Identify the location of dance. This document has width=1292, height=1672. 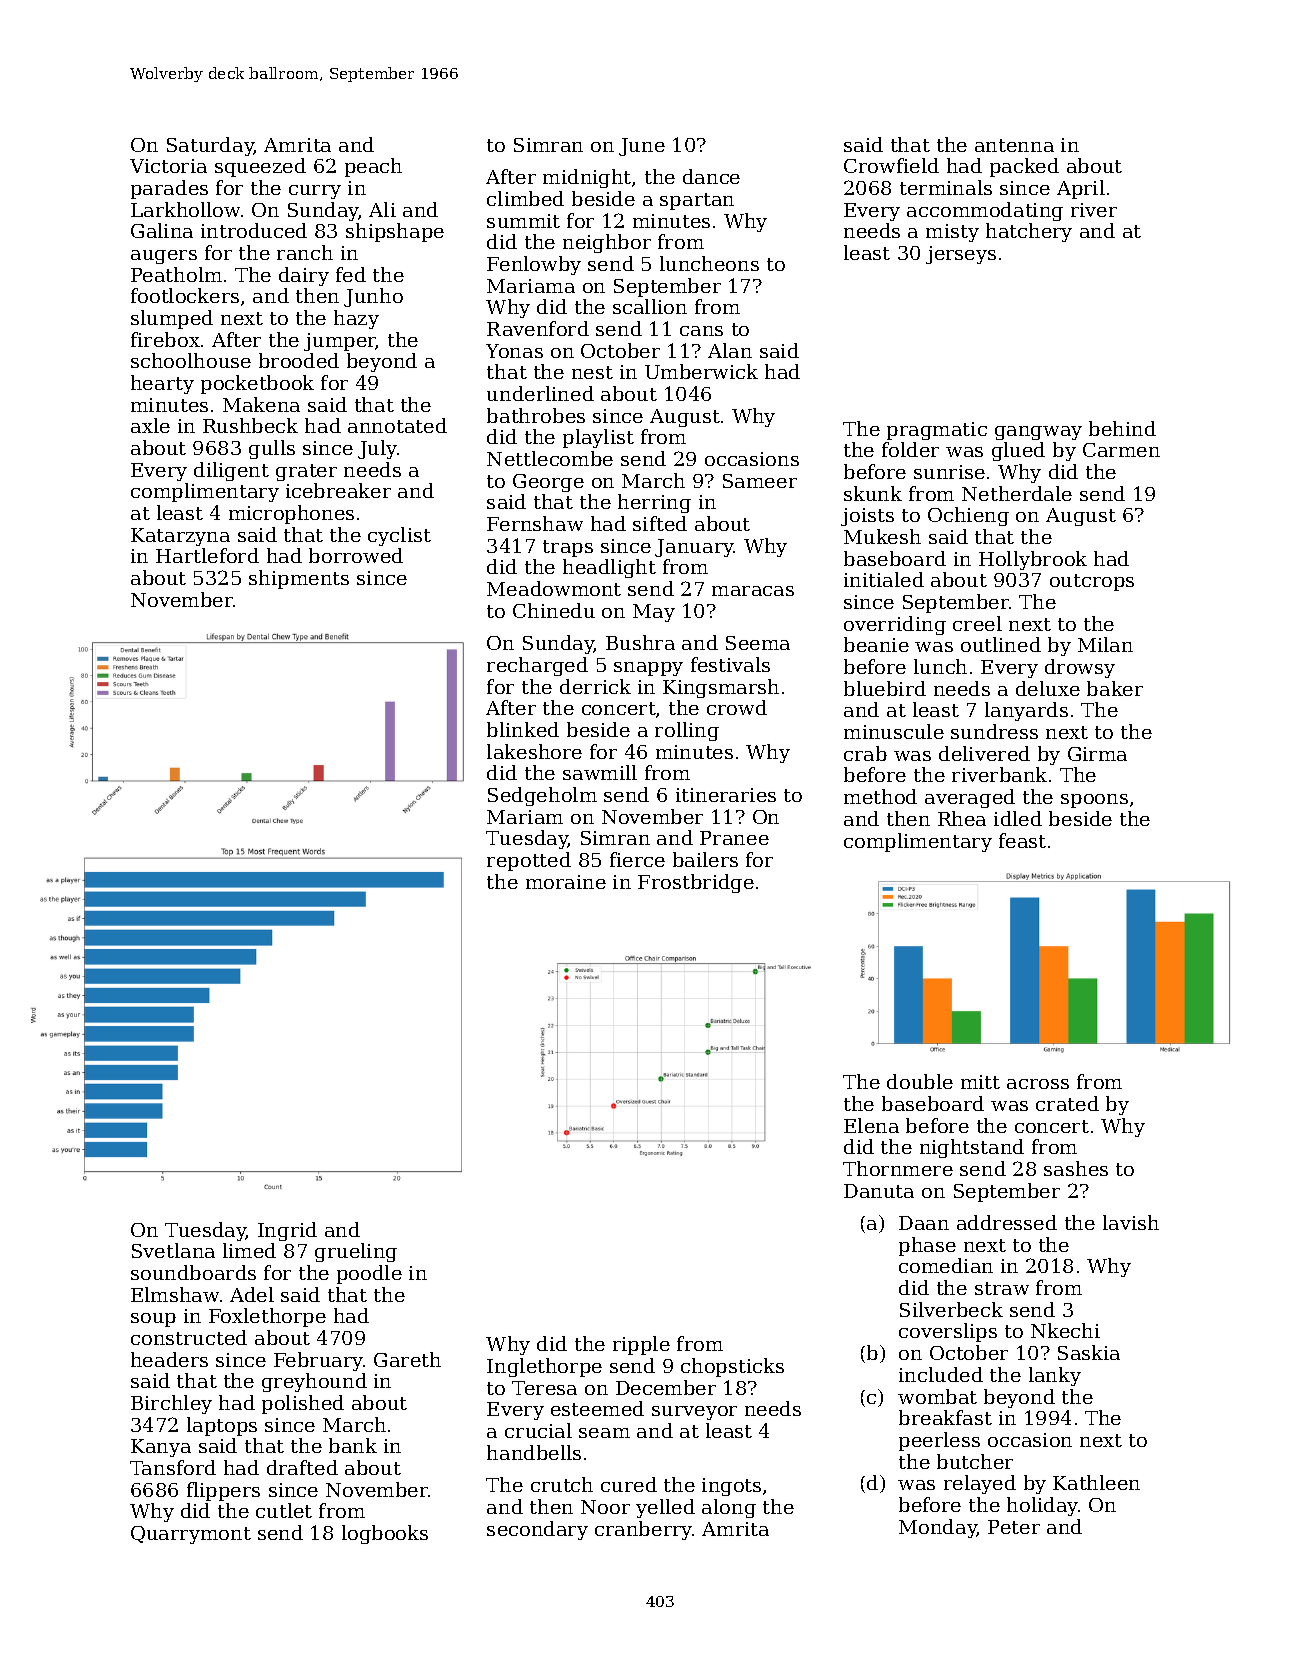
(711, 176).
